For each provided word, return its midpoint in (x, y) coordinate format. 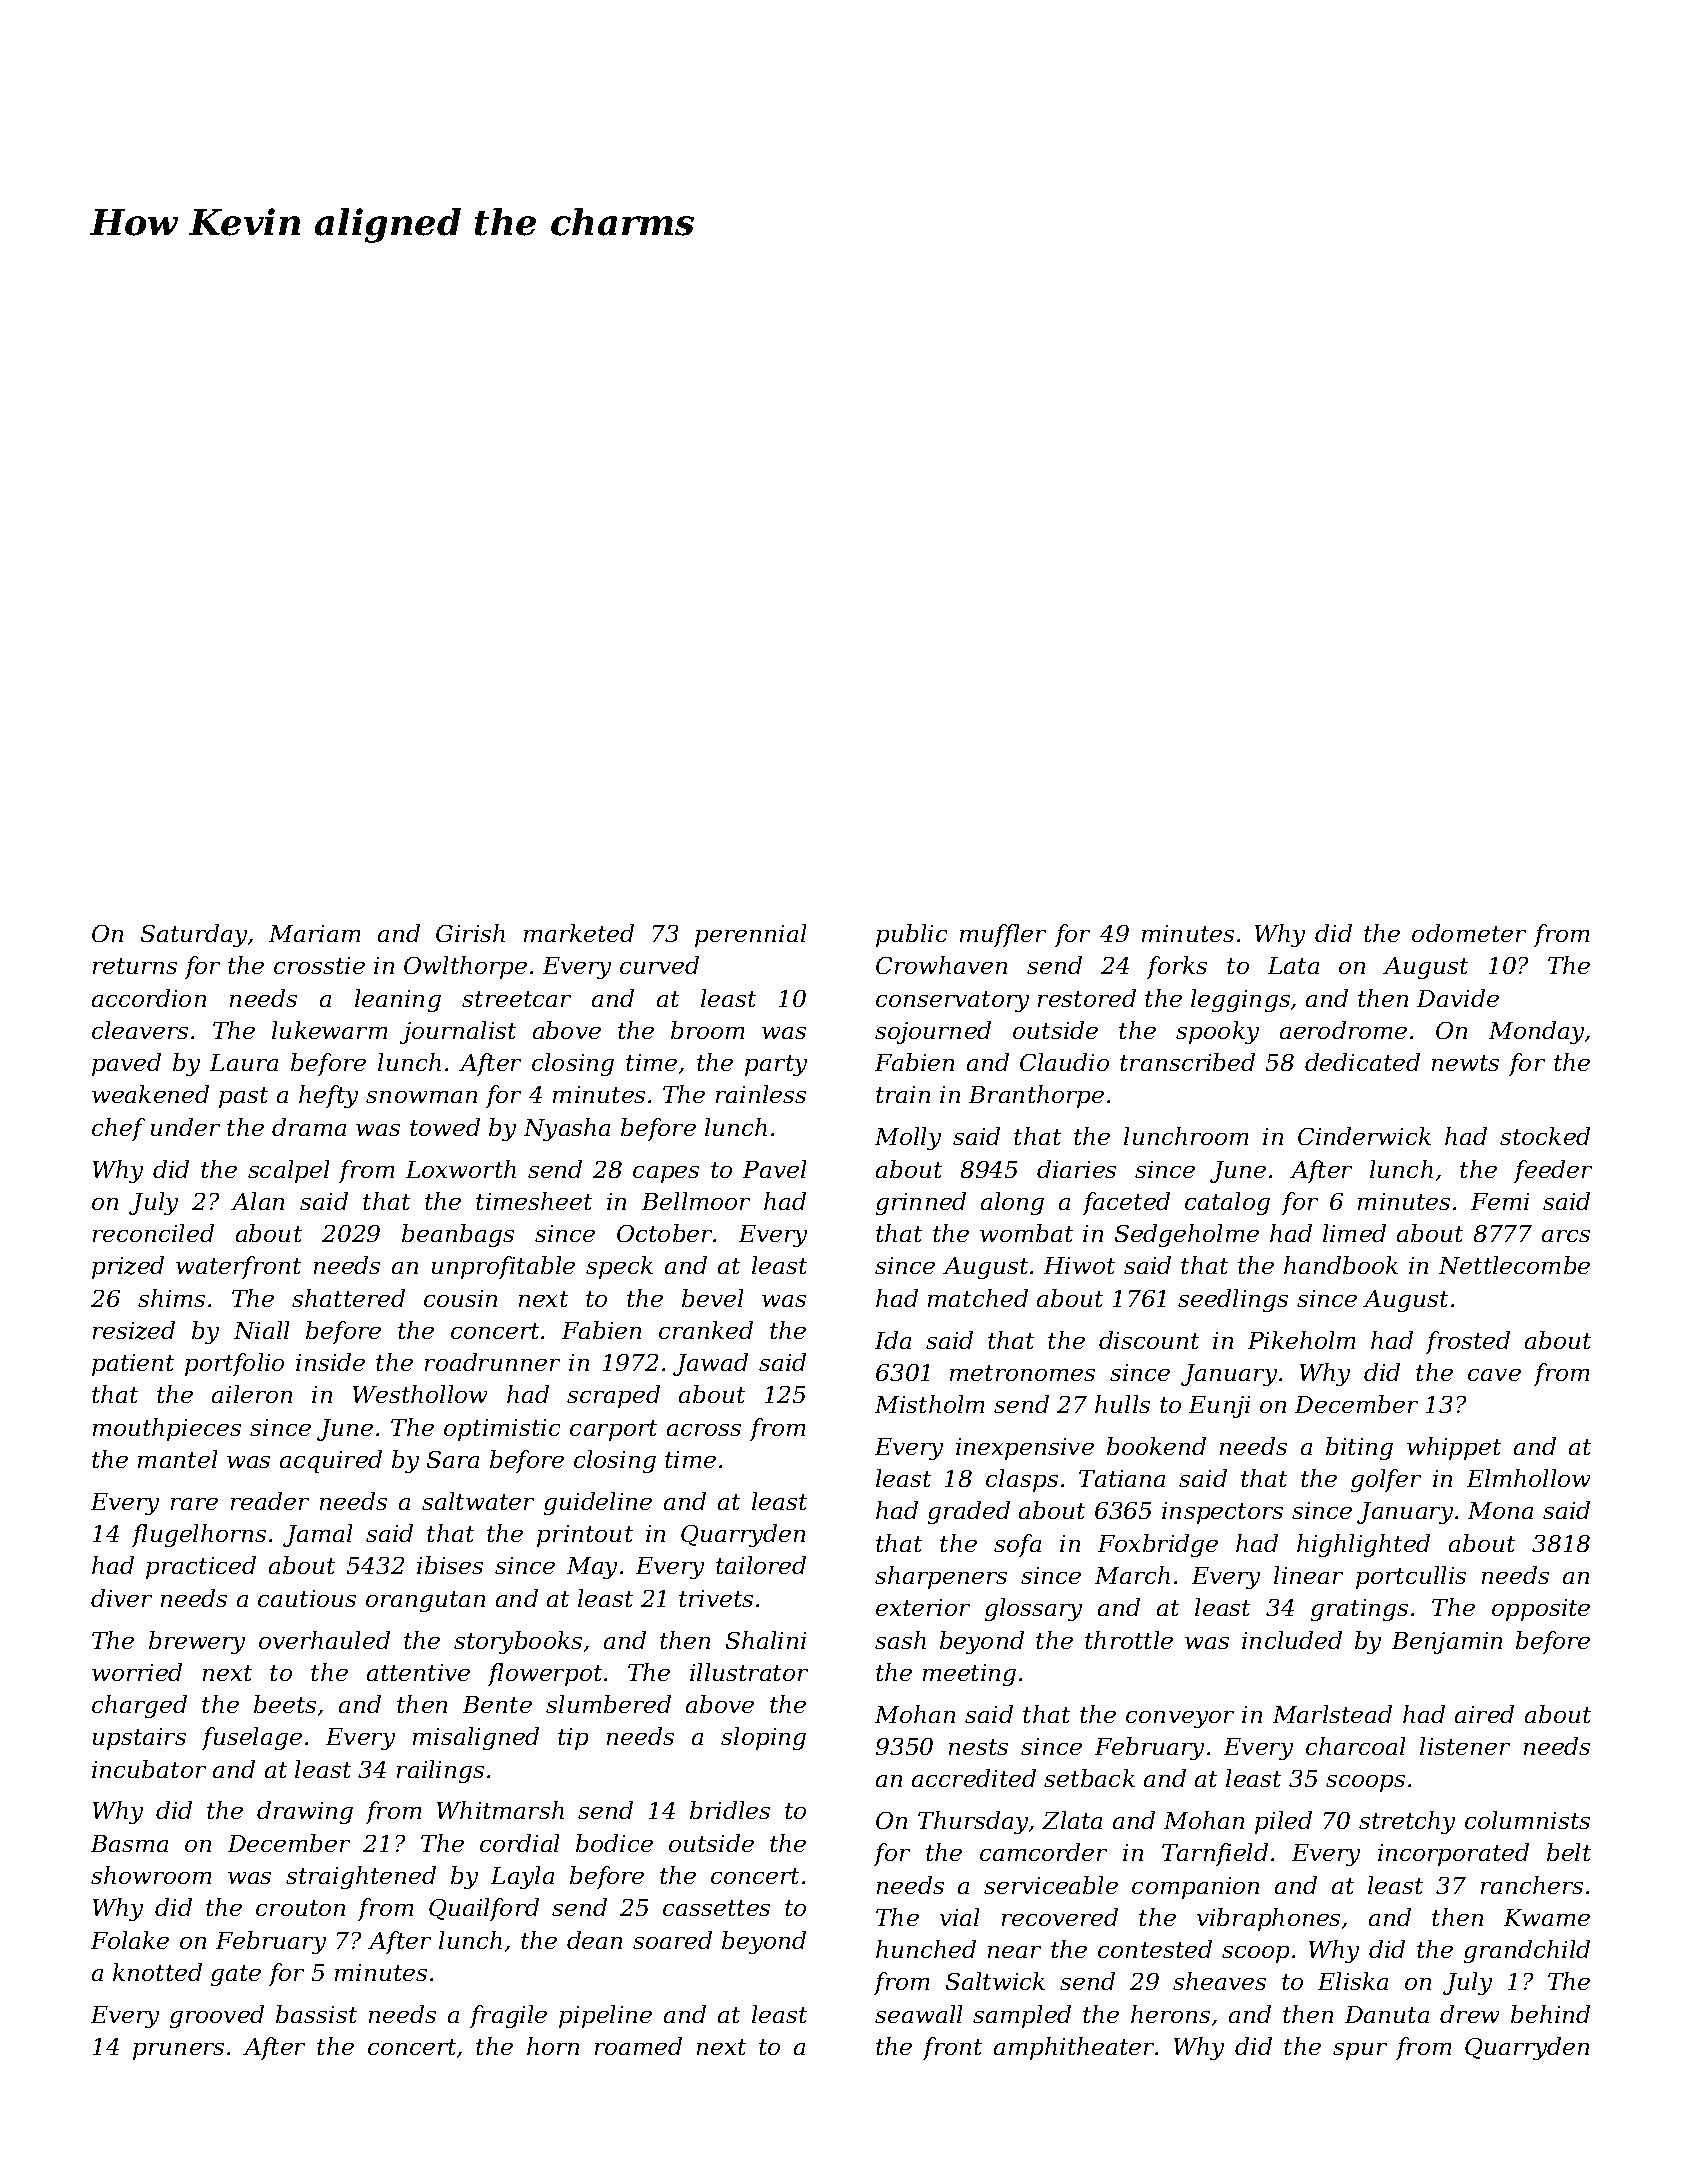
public (911, 935)
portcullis (1411, 1577)
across (704, 1430)
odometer (1469, 933)
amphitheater (1075, 2048)
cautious (307, 1598)
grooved (217, 2016)
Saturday (194, 935)
